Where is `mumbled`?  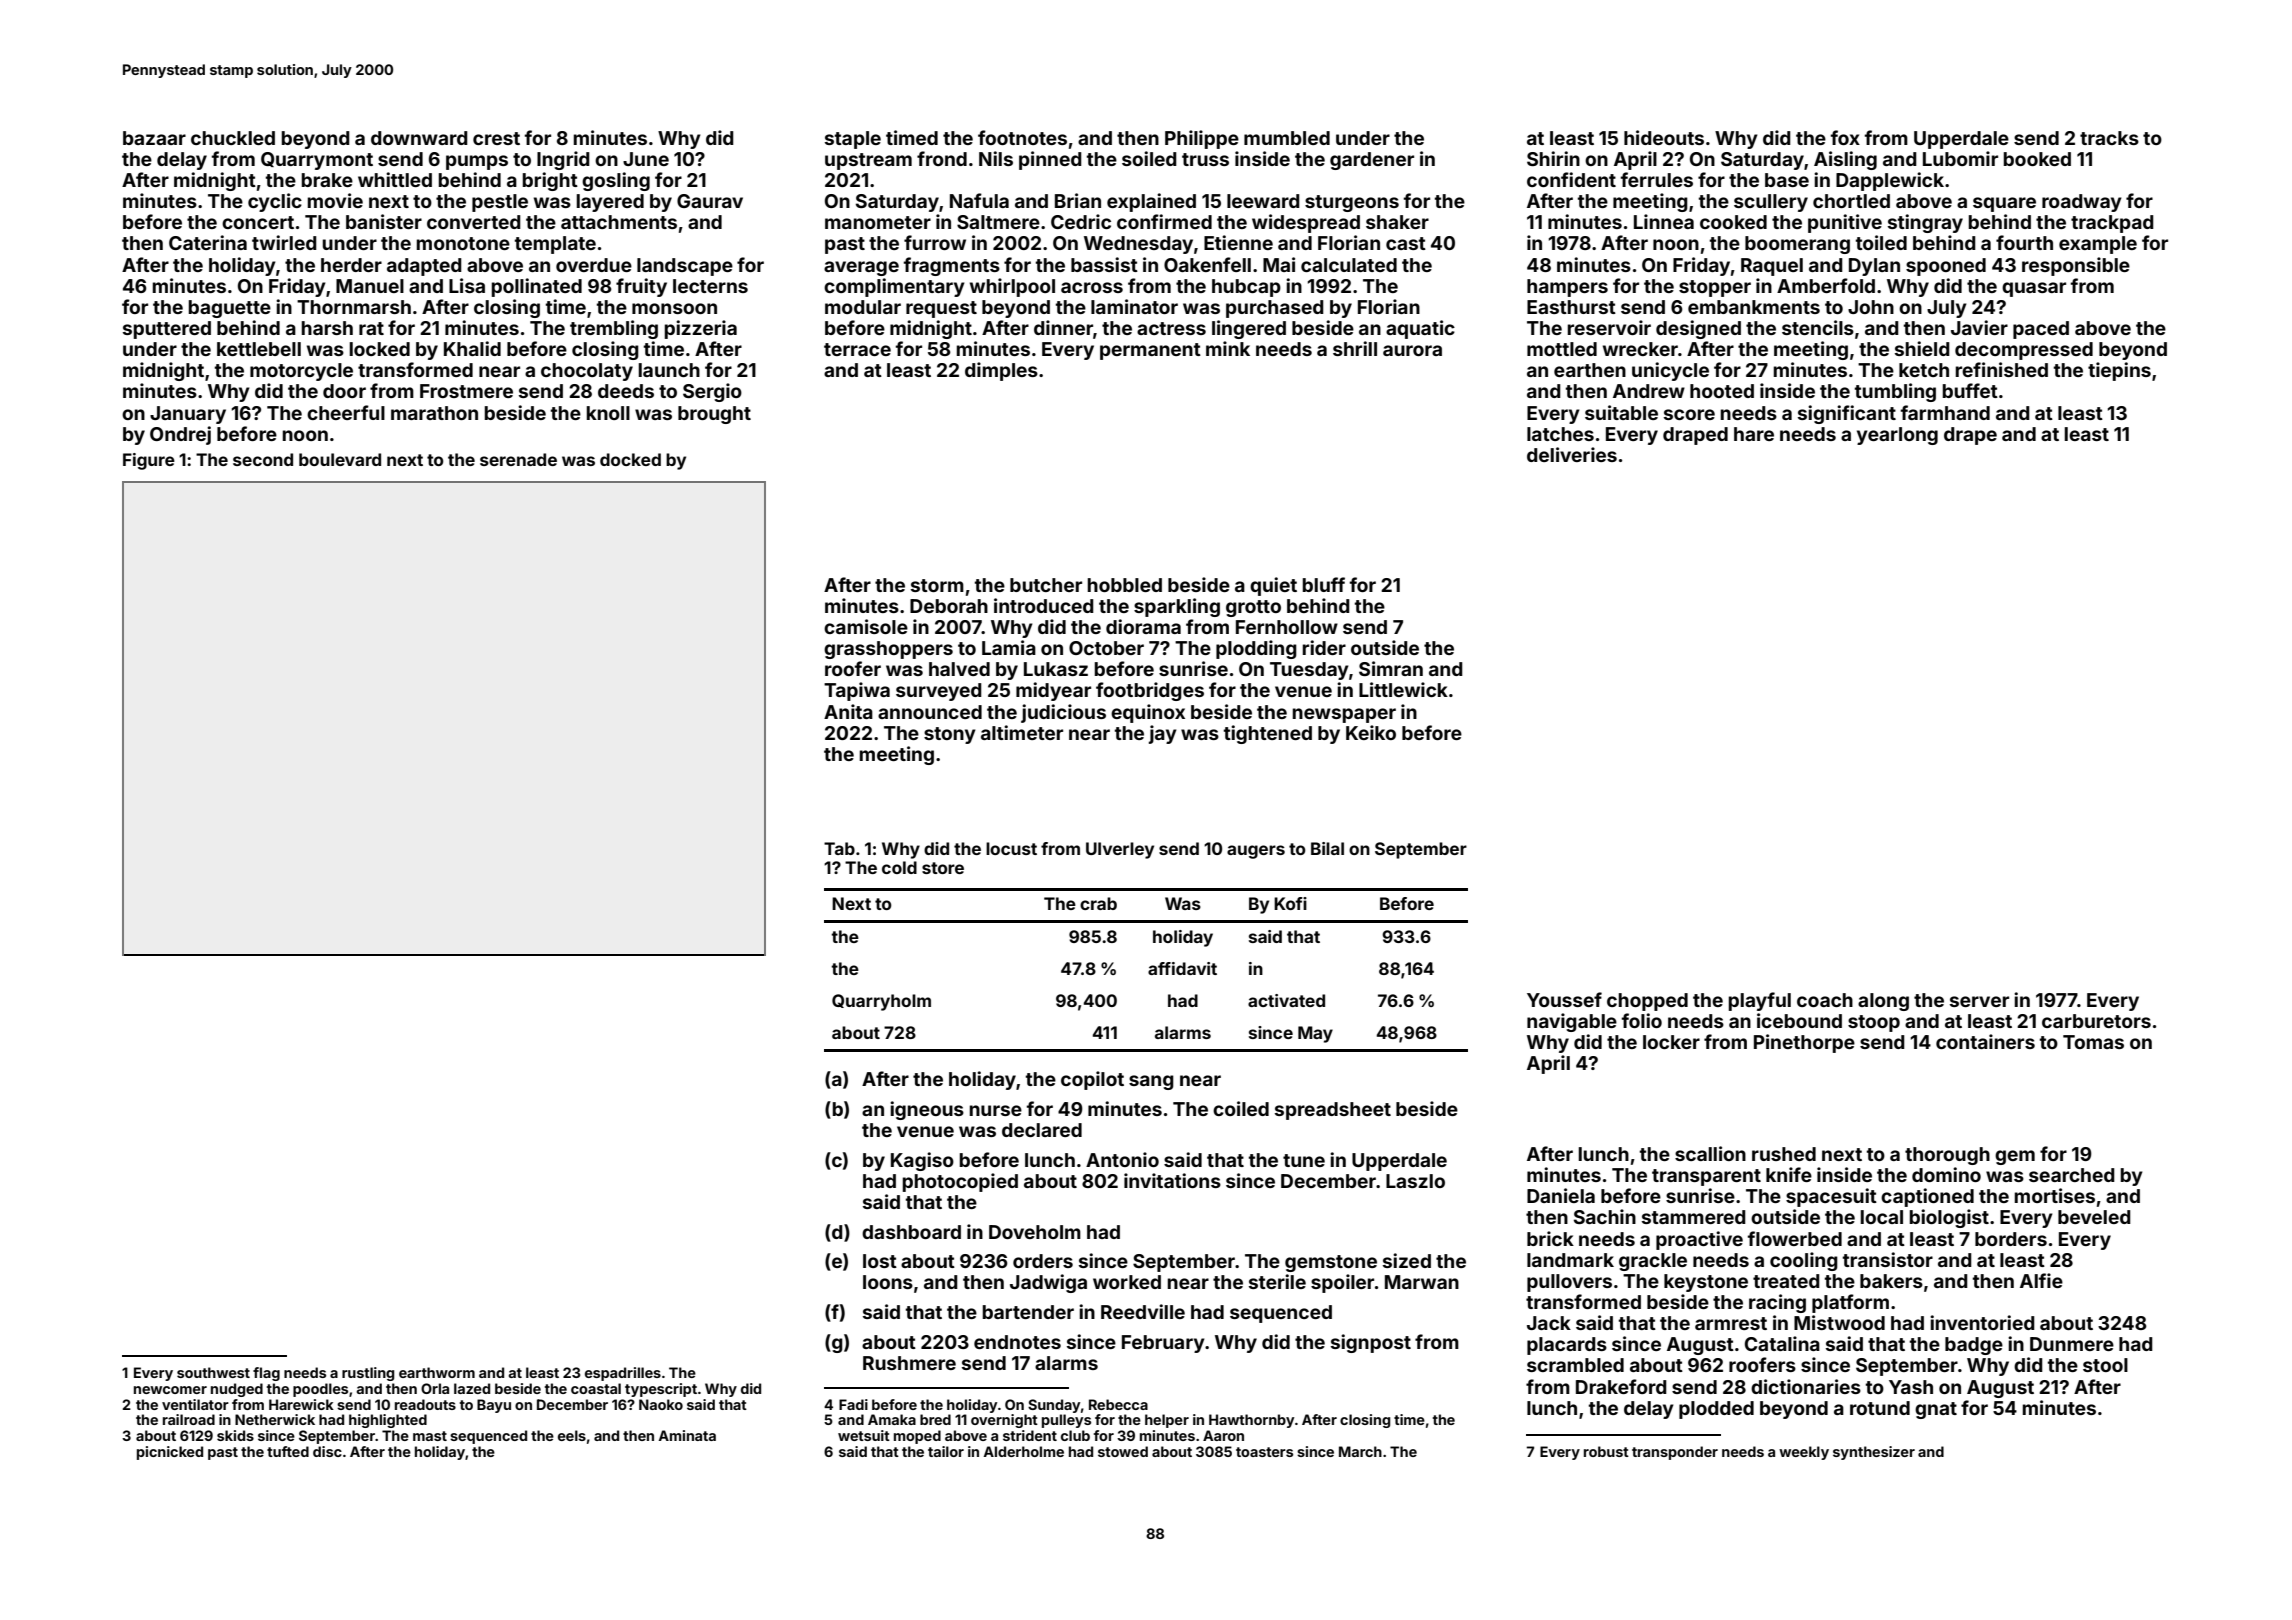
mumbled is located at coordinates (1287, 138).
